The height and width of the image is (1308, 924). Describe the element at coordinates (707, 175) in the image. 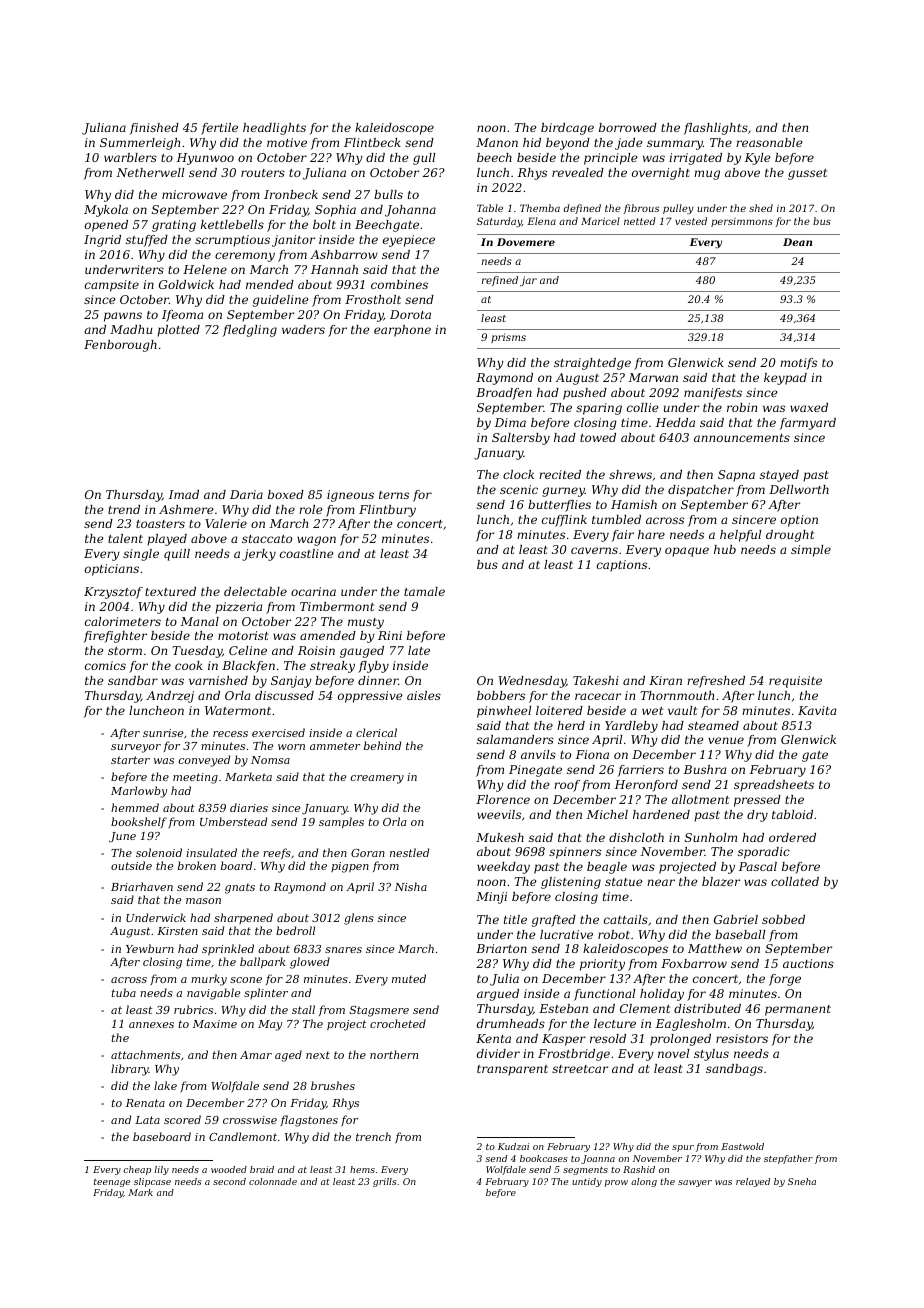

I see `mug` at that location.
